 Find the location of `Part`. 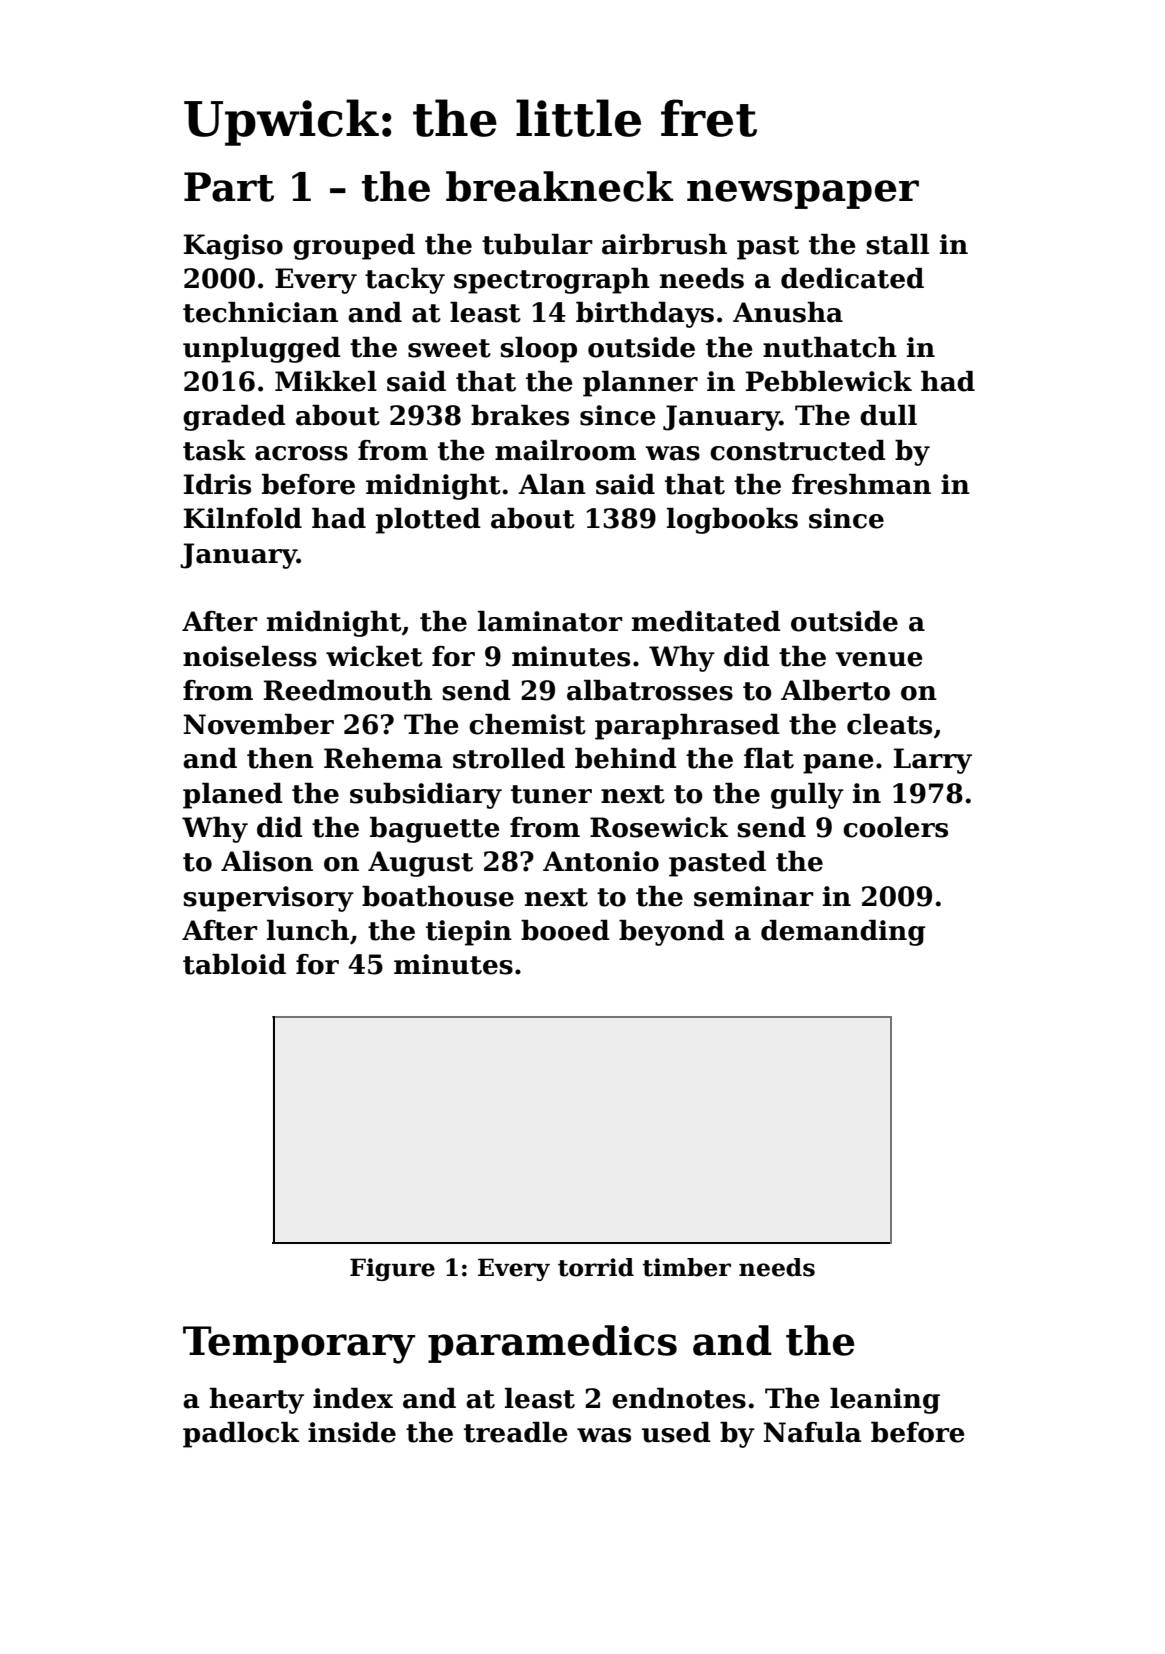

Part is located at coordinates (229, 187).
